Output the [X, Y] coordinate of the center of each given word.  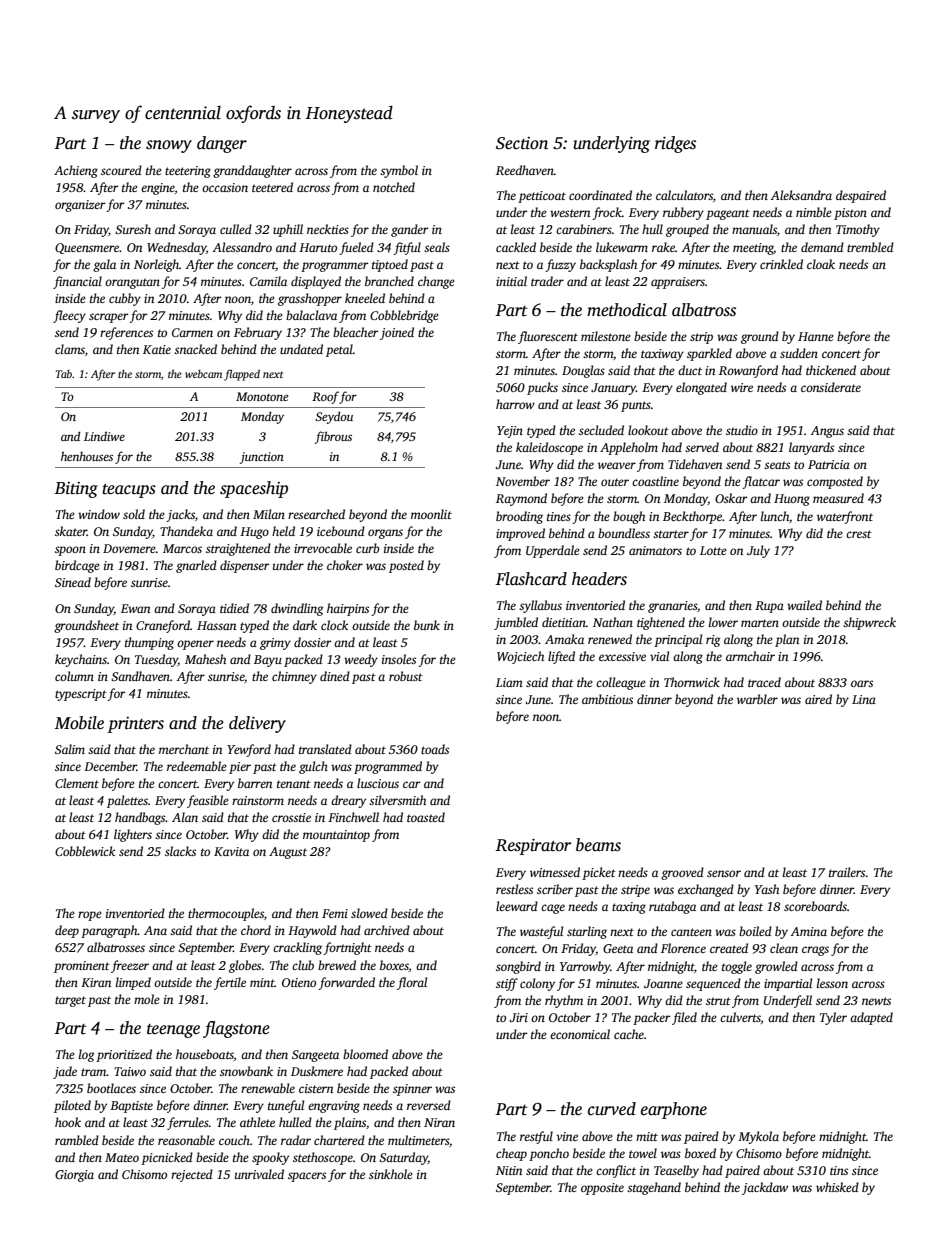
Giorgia [74, 1176]
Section [522, 143]
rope [90, 916]
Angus [827, 432]
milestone [606, 336]
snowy [169, 146]
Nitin [509, 1170]
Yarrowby [585, 967]
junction [262, 458]
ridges [675, 144]
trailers [847, 872]
